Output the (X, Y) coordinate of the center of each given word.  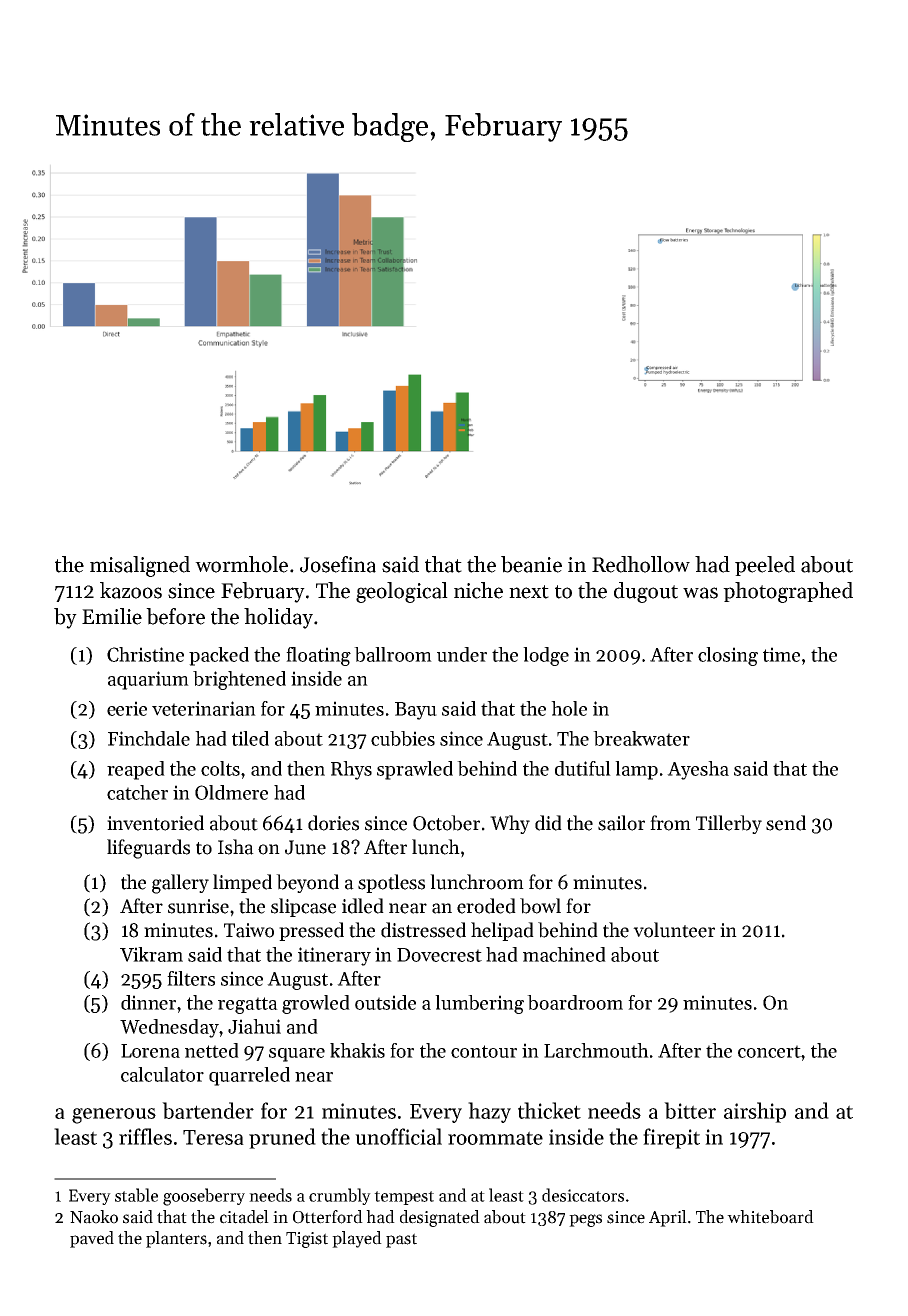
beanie (531, 564)
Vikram (151, 954)
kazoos (131, 590)
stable (136, 1195)
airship (755, 1112)
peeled (765, 566)
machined (564, 954)
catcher (137, 792)
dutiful (583, 768)
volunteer (674, 930)
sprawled (415, 770)
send (786, 823)
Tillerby (729, 824)
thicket (549, 1110)
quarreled (249, 1076)
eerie (127, 708)
